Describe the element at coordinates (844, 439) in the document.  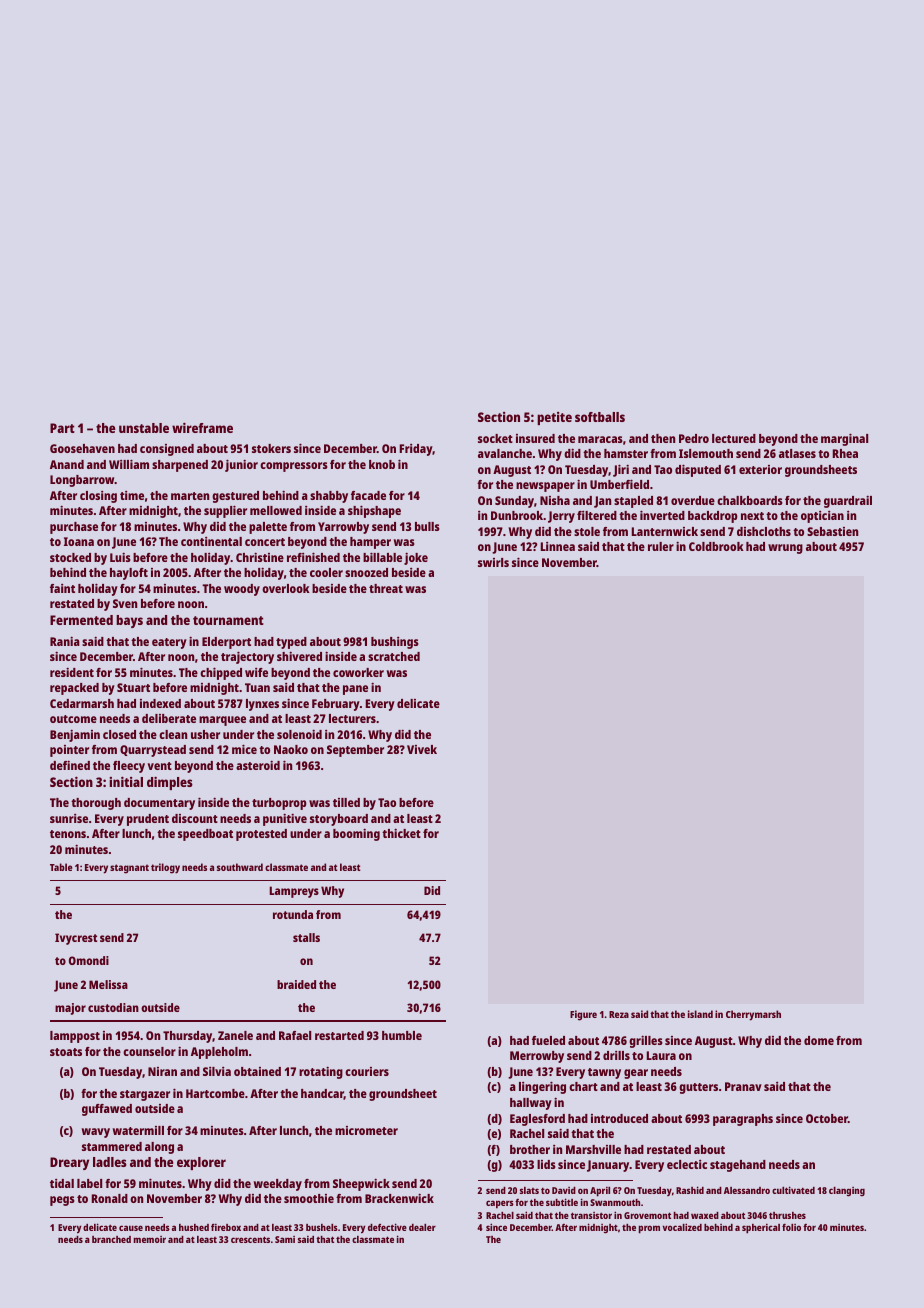
I see `marginal` at that location.
